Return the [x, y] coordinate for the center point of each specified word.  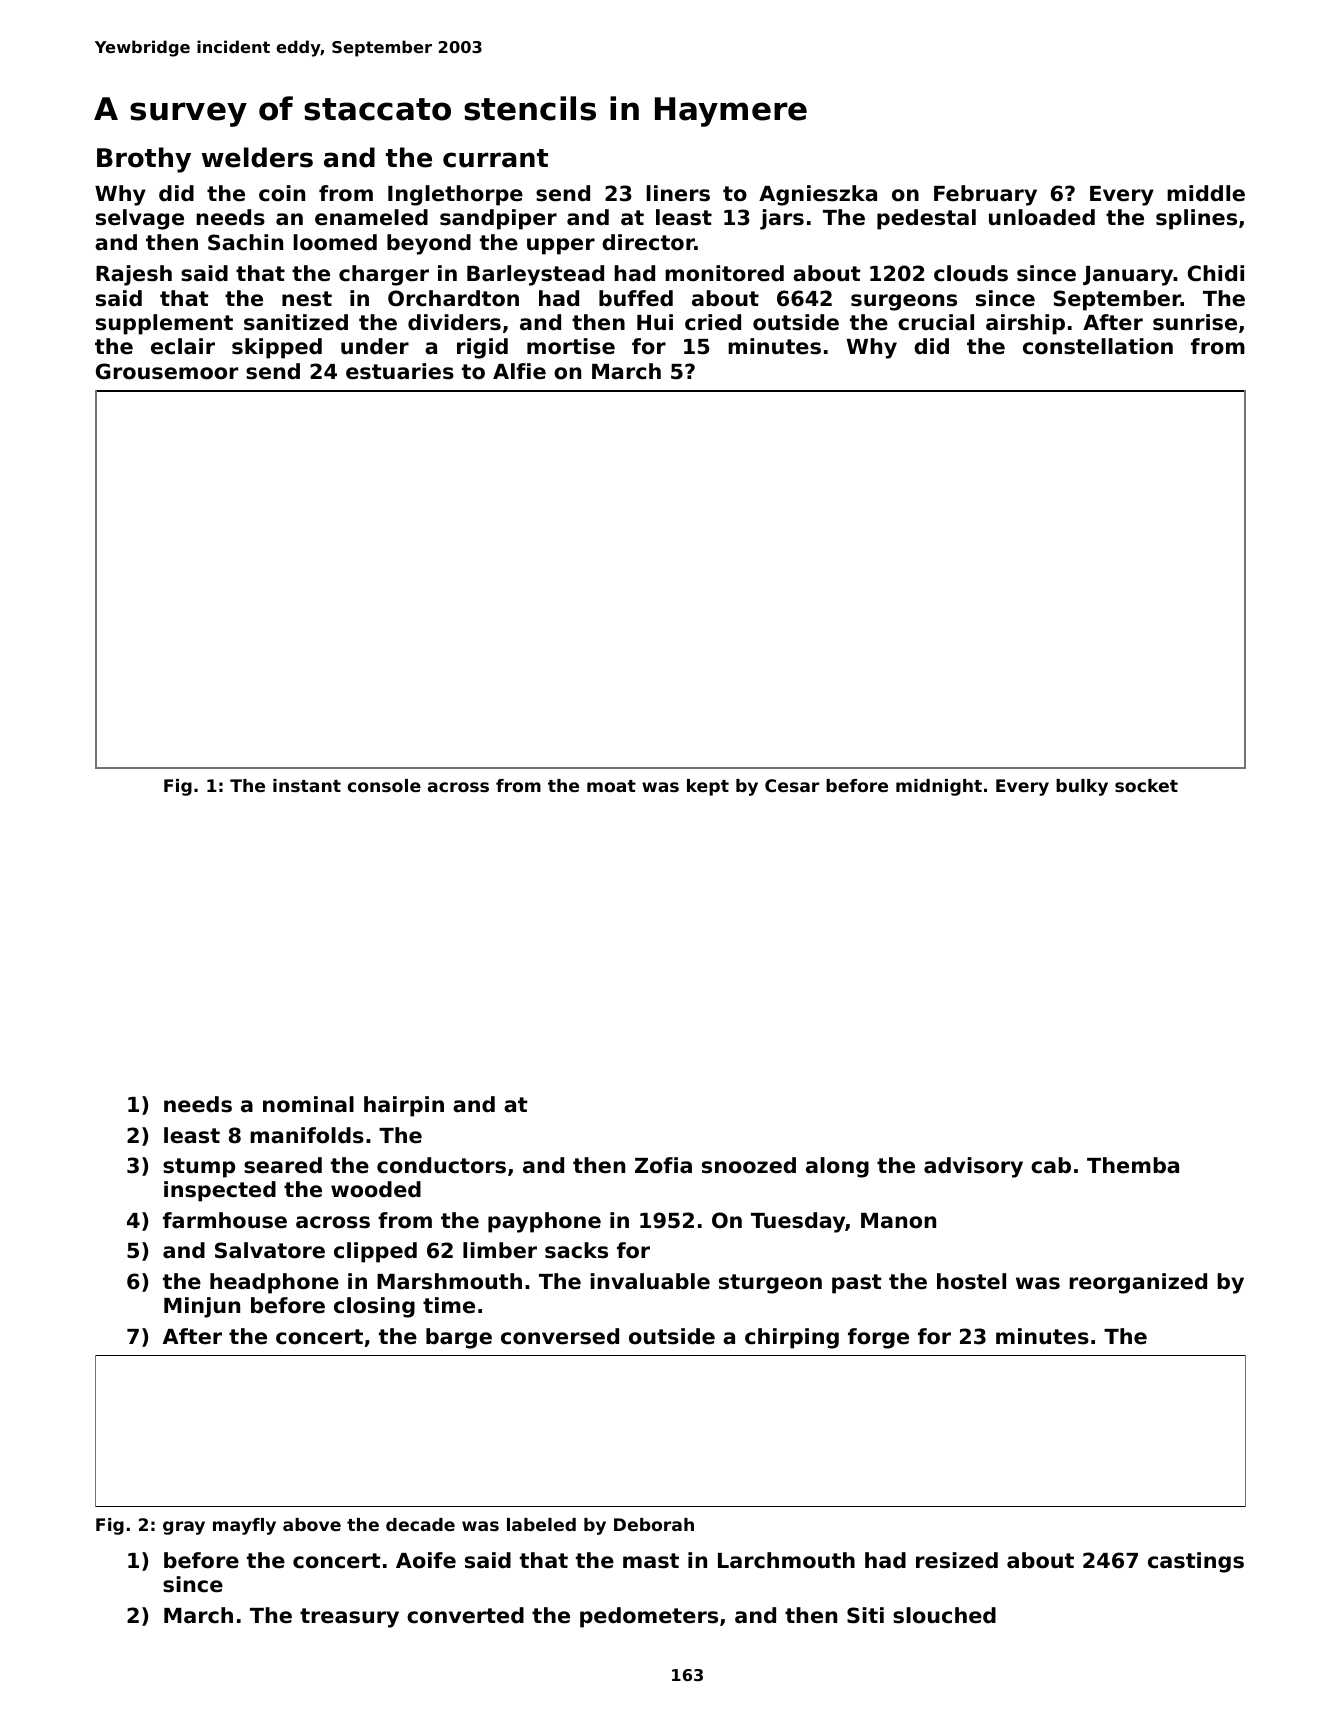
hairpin [404, 1106]
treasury [349, 1618]
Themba [1133, 1165]
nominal [308, 1104]
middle [1206, 193]
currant [495, 158]
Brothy [144, 160]
